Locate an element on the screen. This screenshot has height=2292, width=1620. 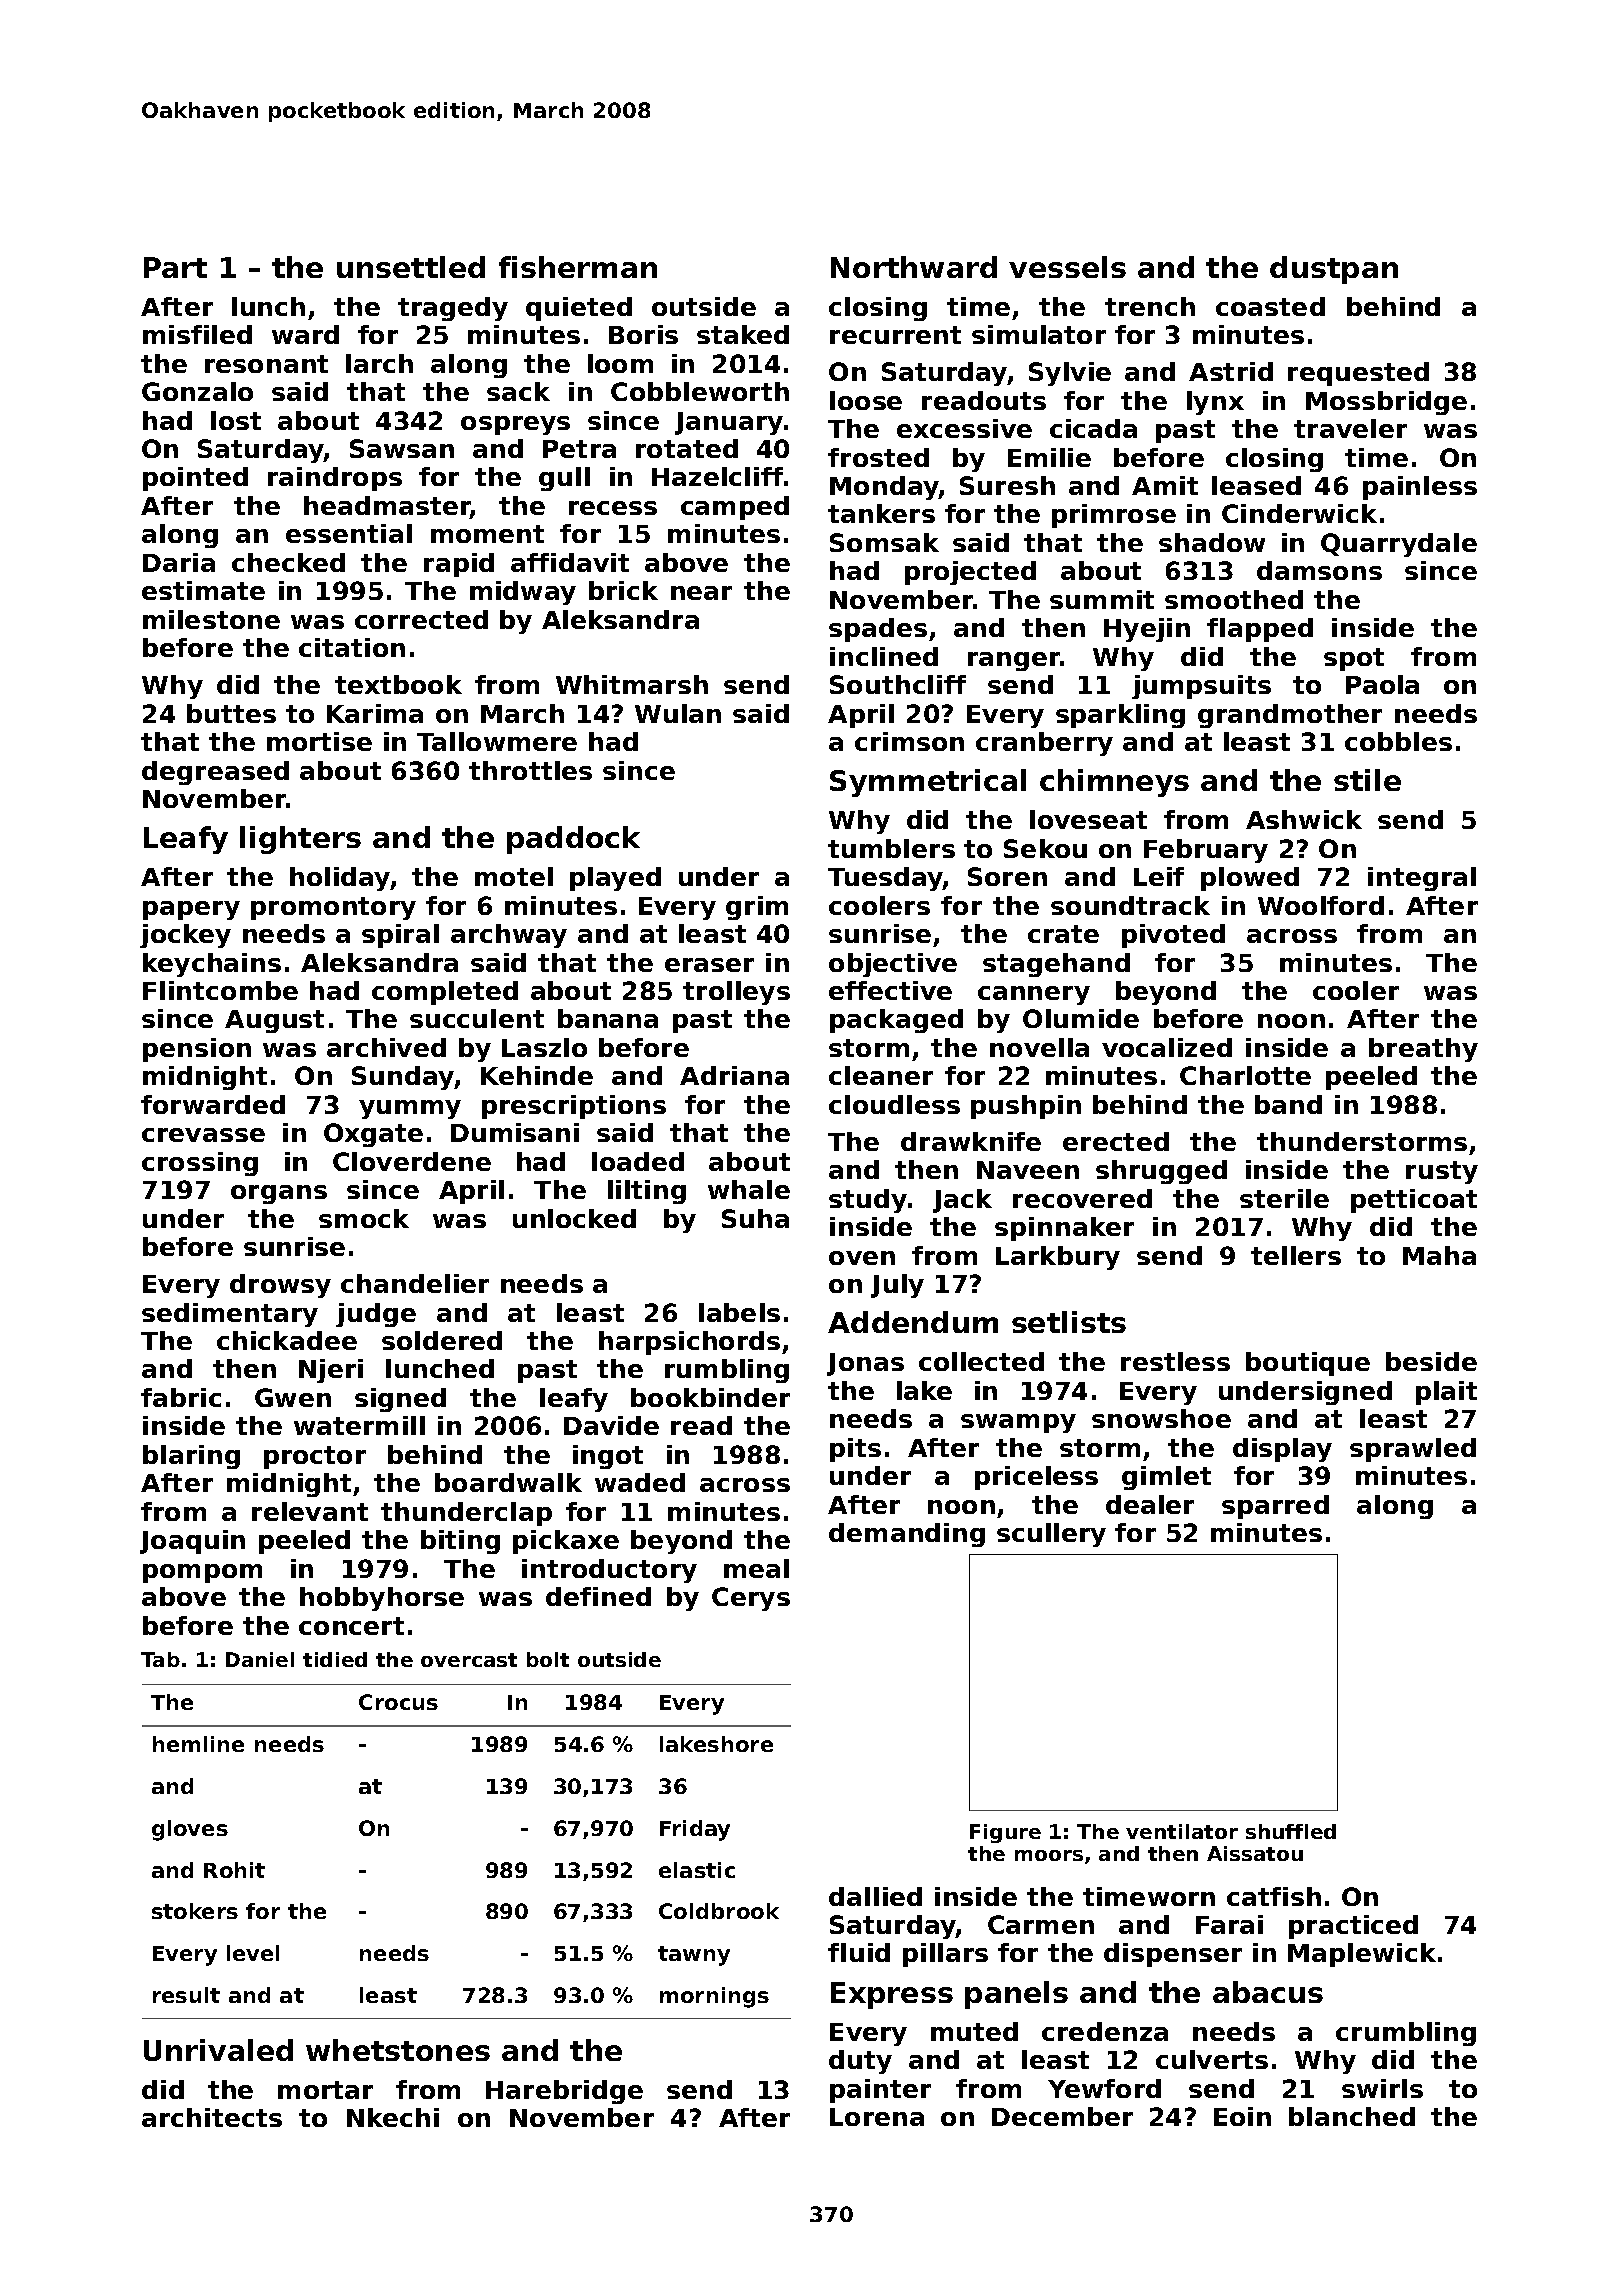
Lorena is located at coordinates (877, 2117).
